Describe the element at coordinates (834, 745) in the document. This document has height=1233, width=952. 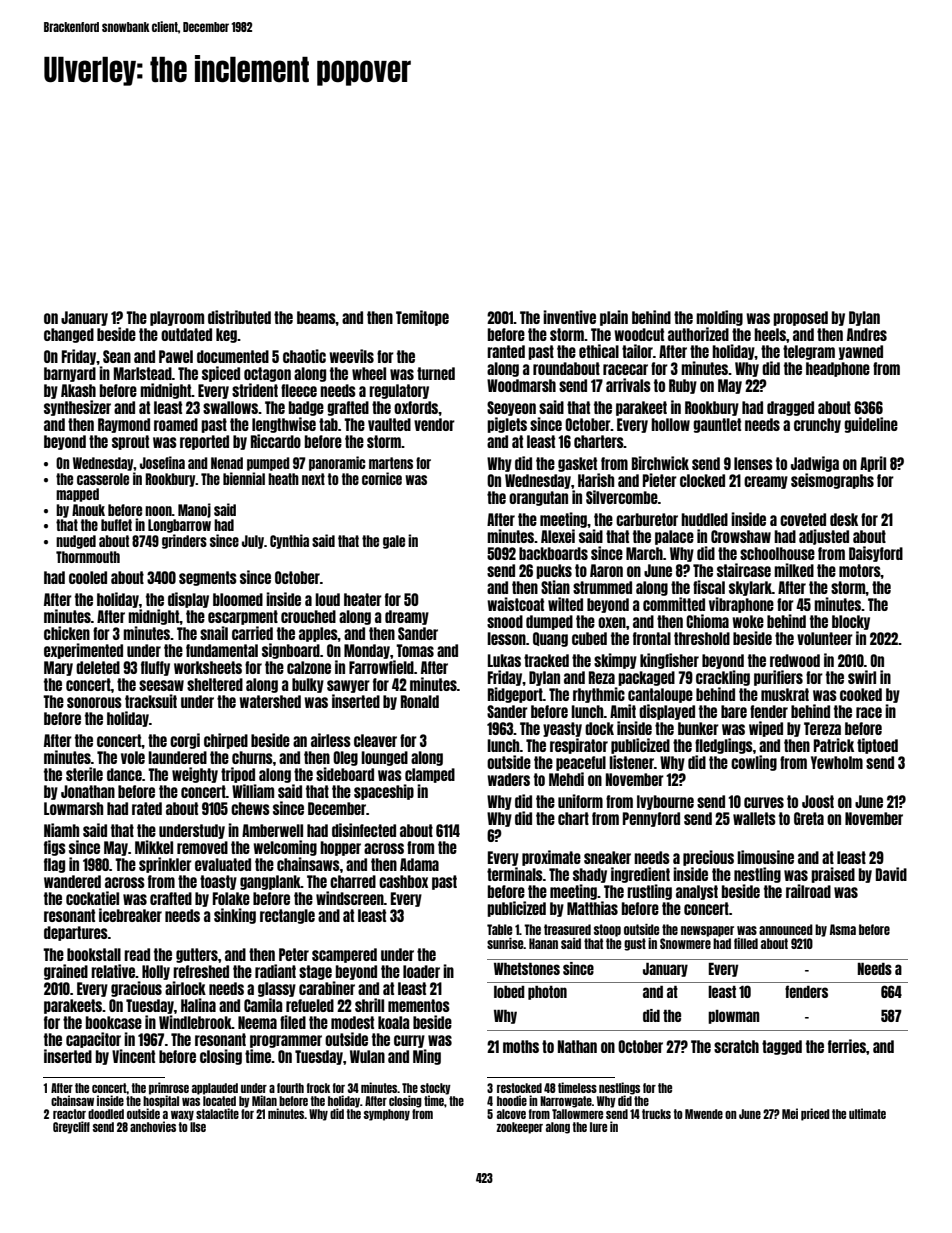
I see `Patrick` at that location.
